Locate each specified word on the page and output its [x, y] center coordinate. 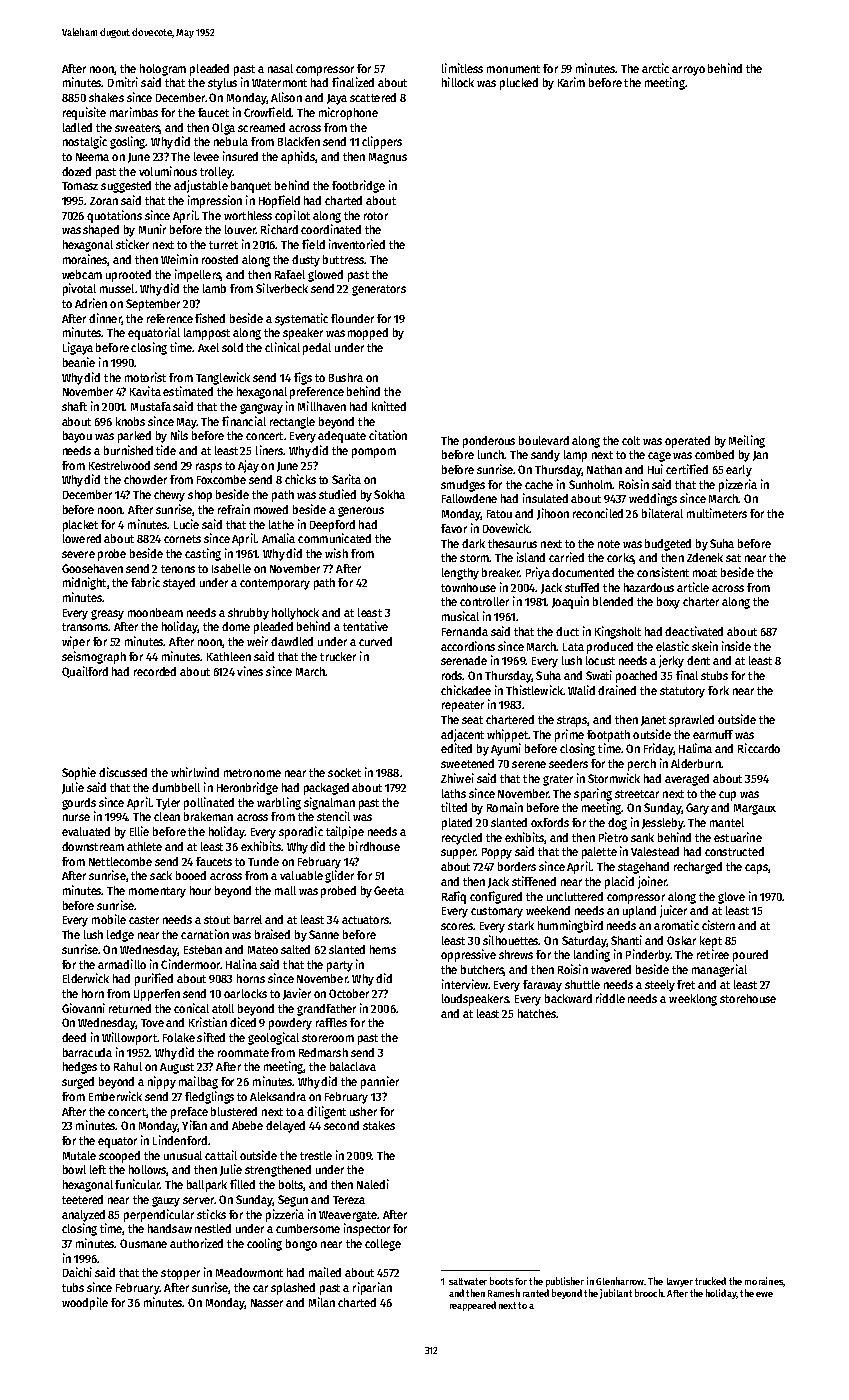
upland [639, 912]
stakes [379, 1125]
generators [379, 290]
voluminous [168, 171]
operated [687, 442]
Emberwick [115, 1096]
